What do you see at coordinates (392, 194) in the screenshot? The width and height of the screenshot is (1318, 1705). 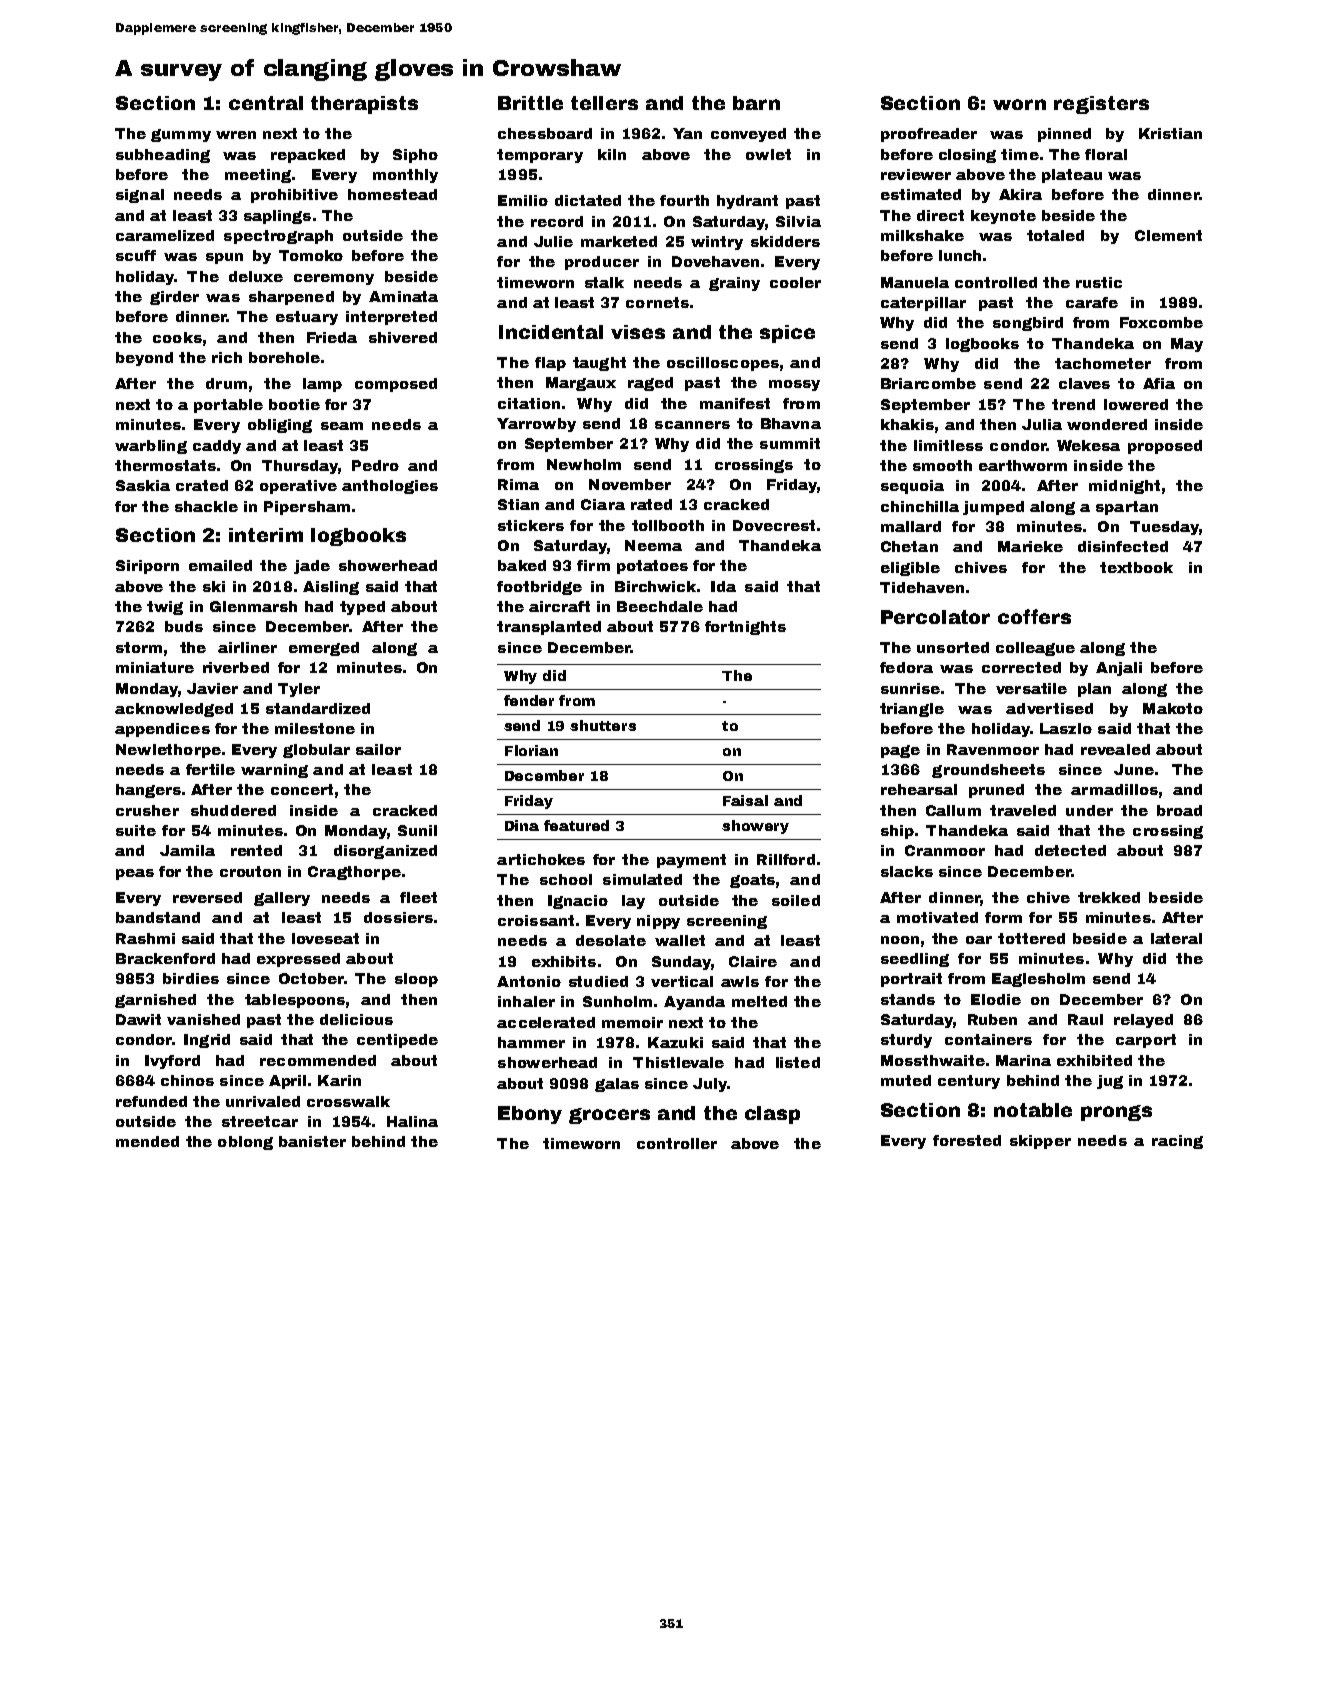 I see `homestead` at bounding box center [392, 194].
